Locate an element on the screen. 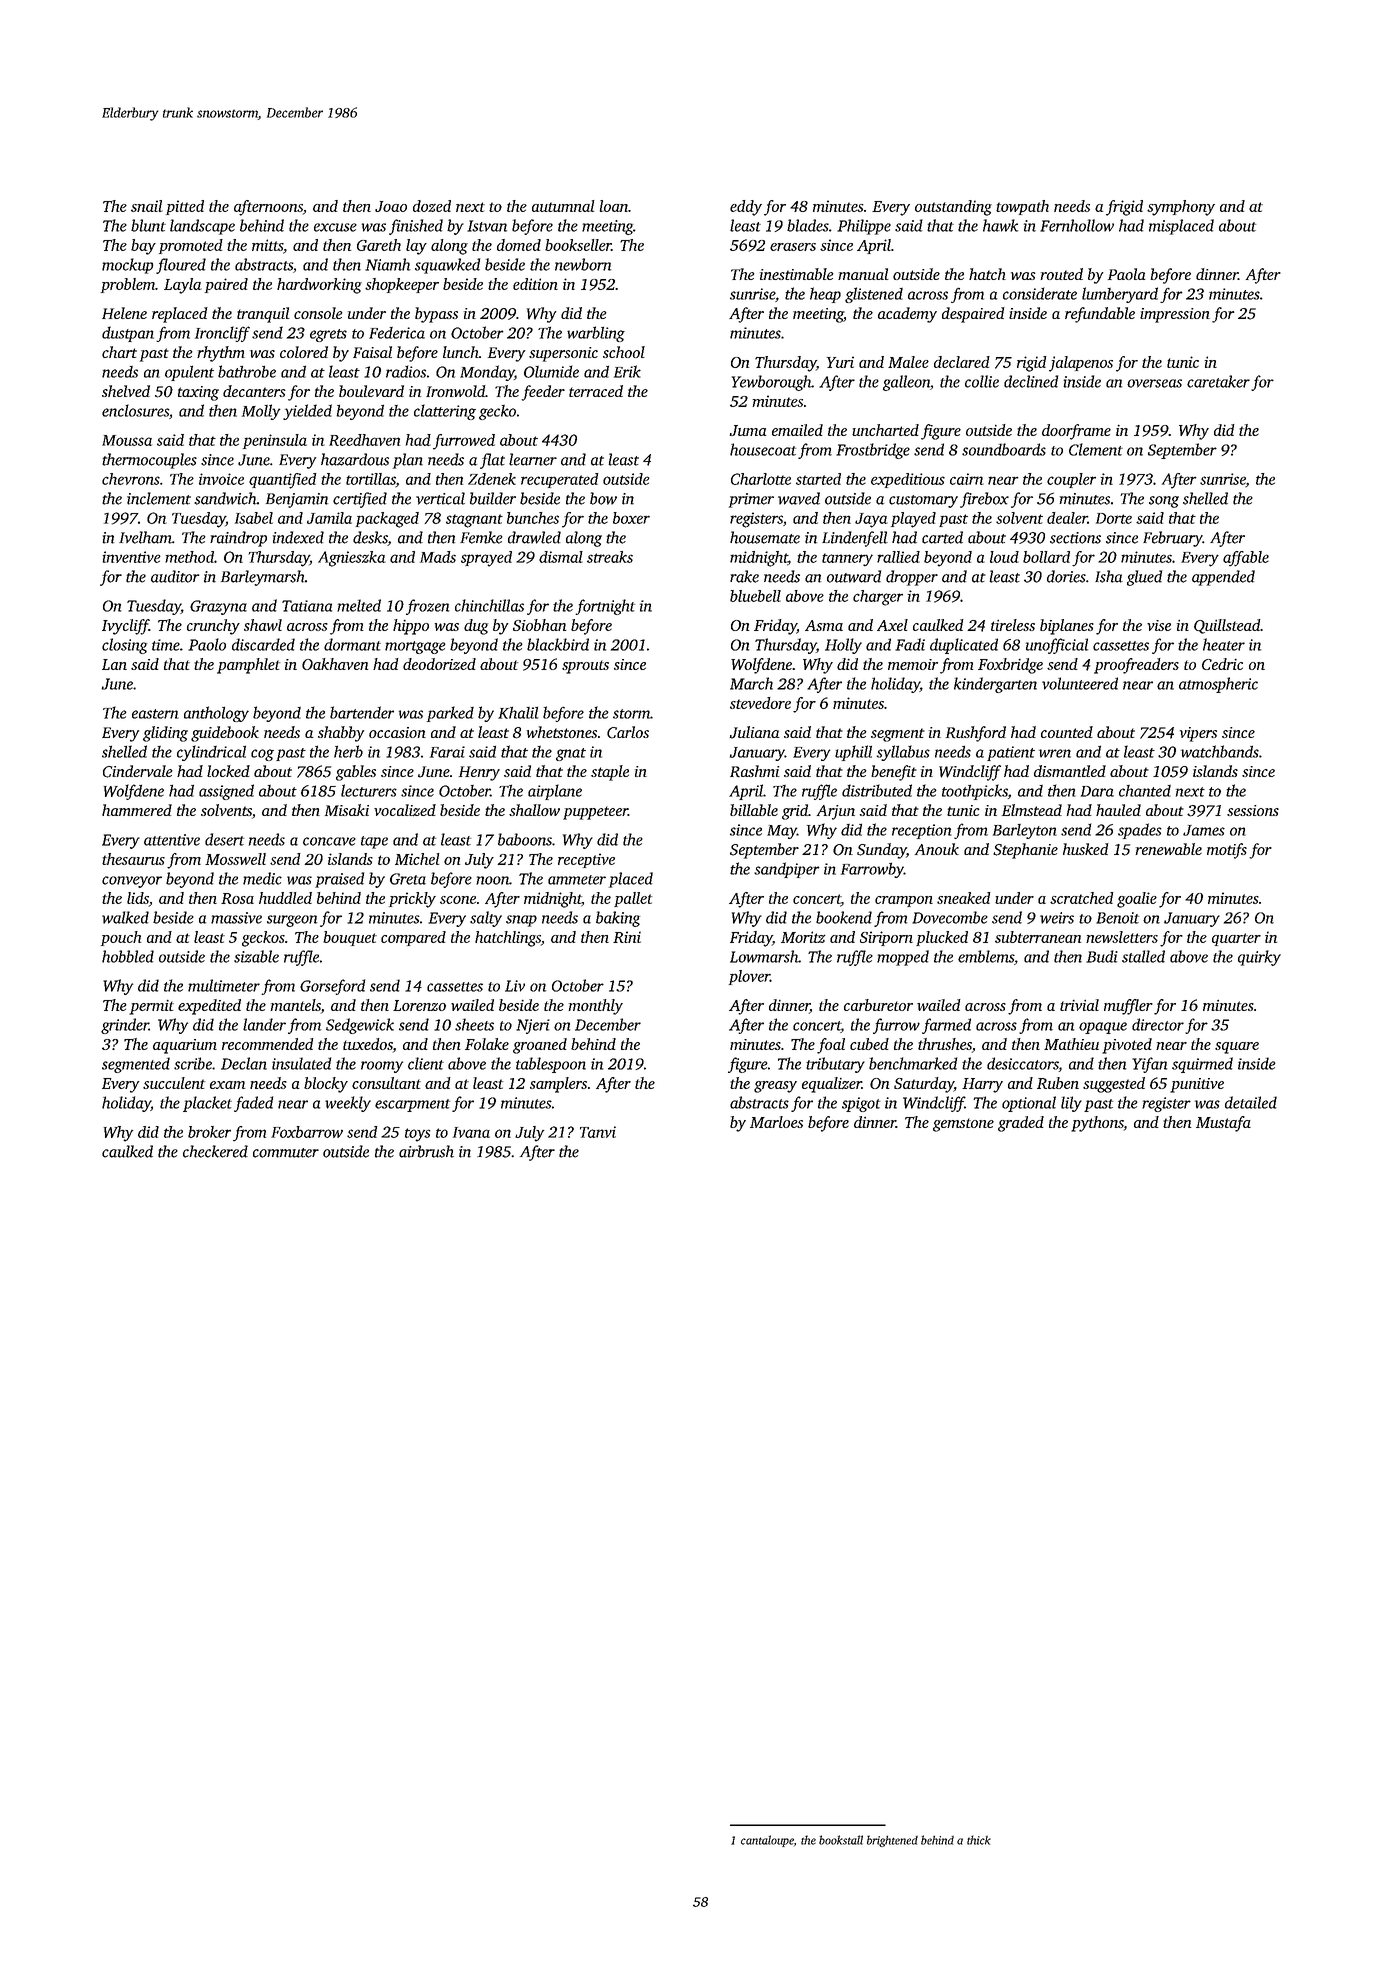 The width and height of the screenshot is (1386, 1969). grinder is located at coordinates (125, 1026).
